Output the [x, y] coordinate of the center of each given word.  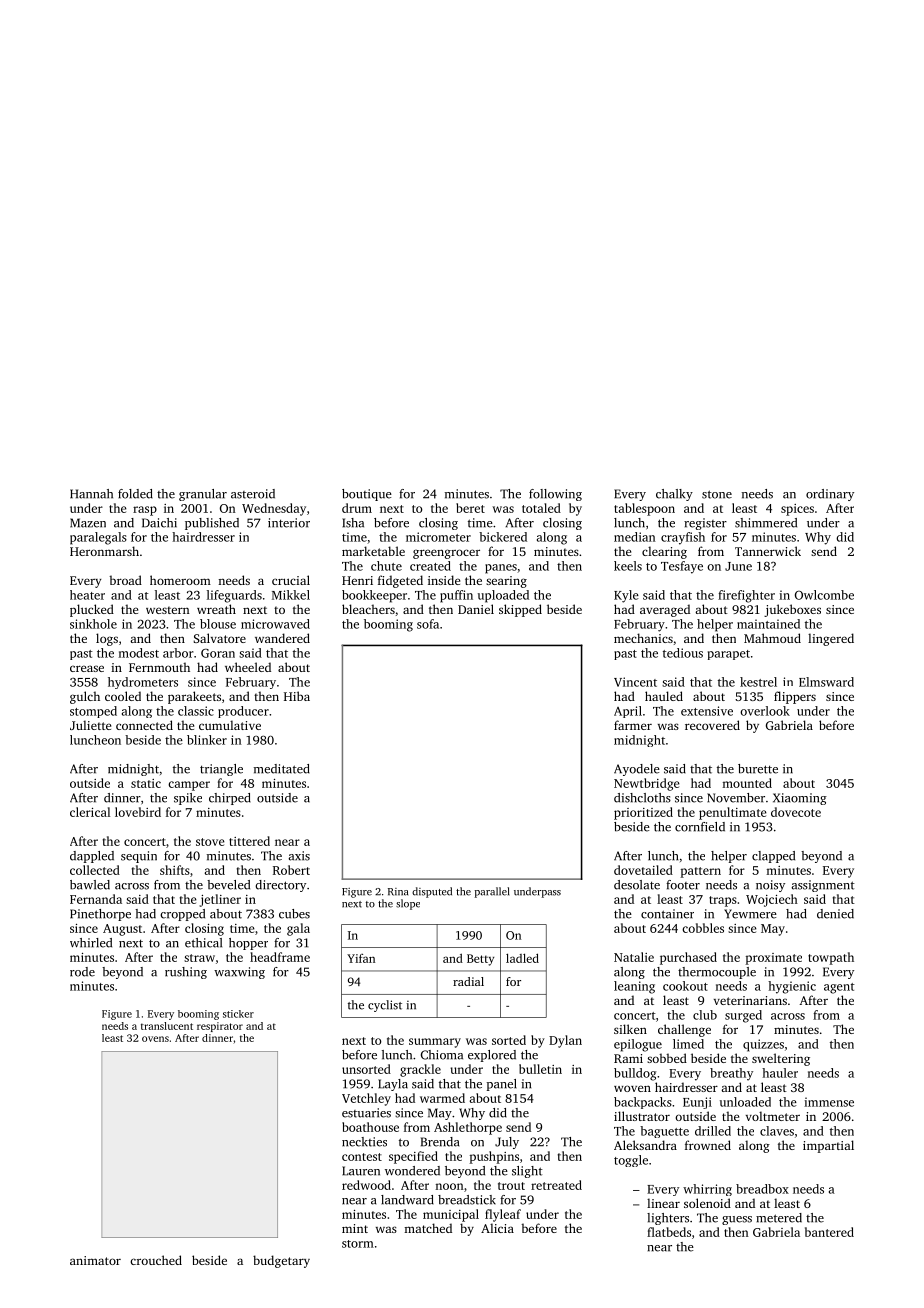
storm [358, 1244]
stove [210, 842]
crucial [291, 580]
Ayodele [637, 770]
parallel [492, 892]
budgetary [281, 1261]
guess [737, 1220]
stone [717, 494]
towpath [831, 958]
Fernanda [96, 899]
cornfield [700, 827]
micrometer [438, 537]
